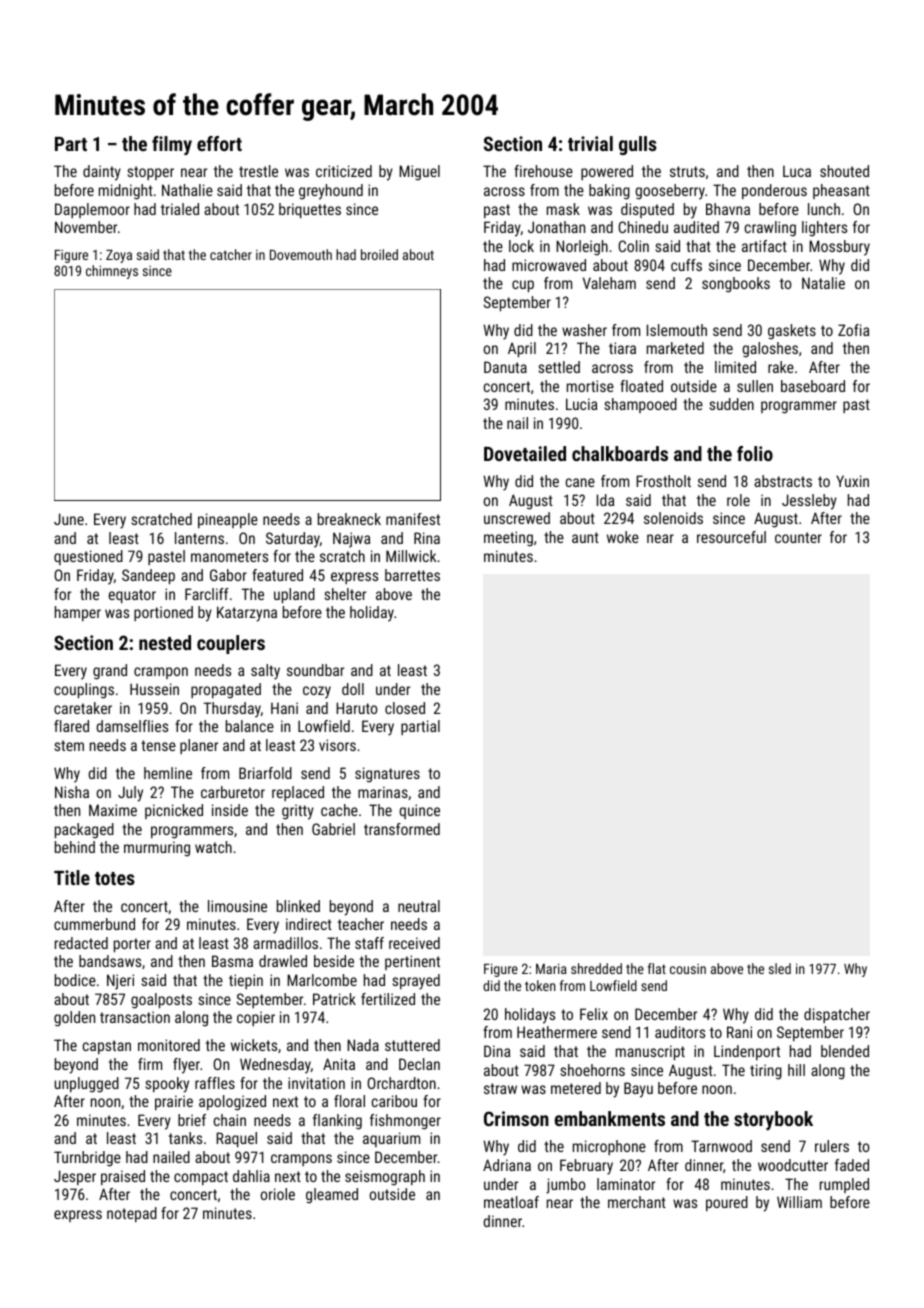 The width and height of the screenshot is (924, 1308). Describe the element at coordinates (333, 829) in the screenshot. I see `Gabriel` at that location.
